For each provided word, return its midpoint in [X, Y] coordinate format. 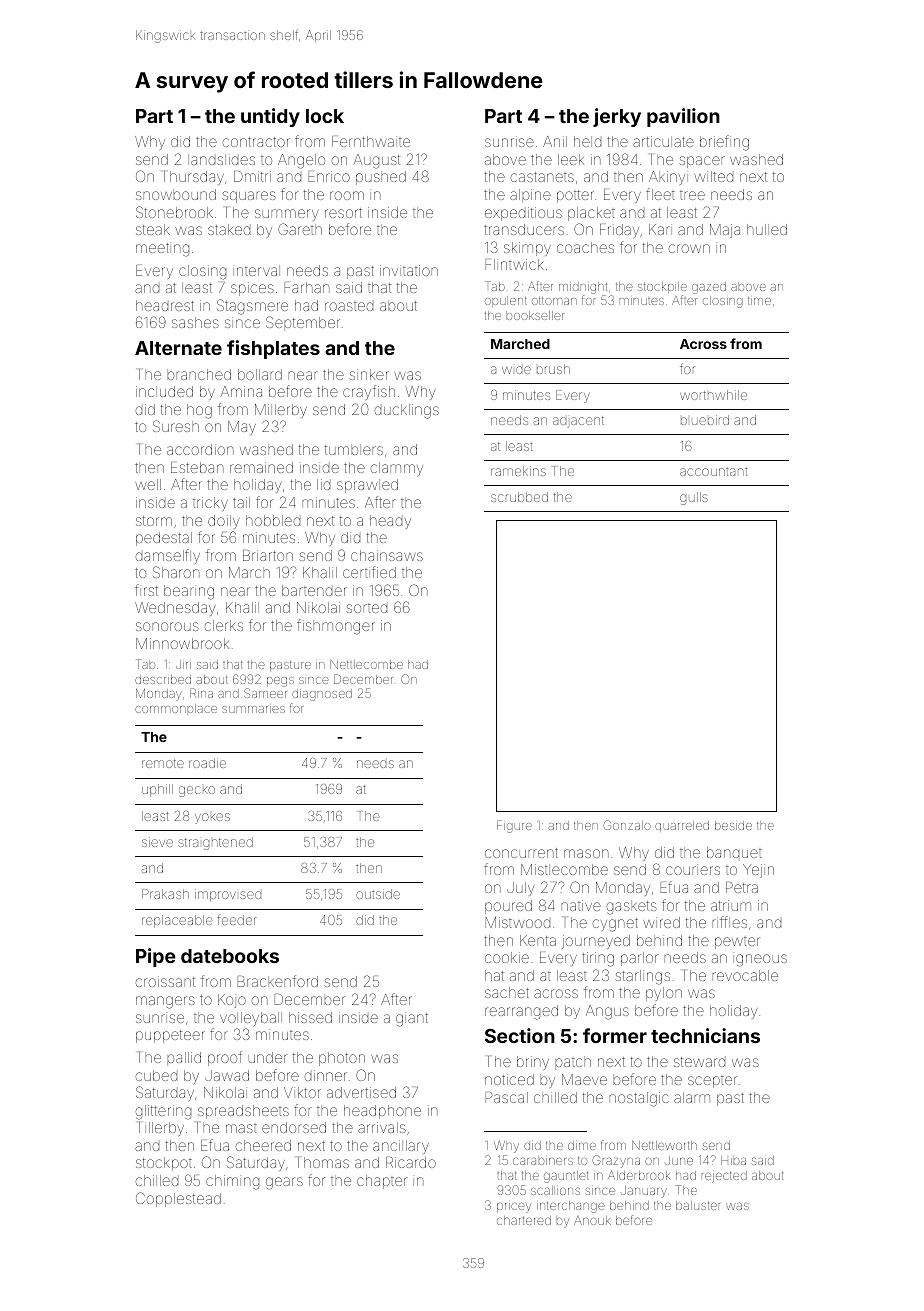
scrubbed [519, 497]
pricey [514, 1208]
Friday [619, 231]
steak [153, 229]
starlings [642, 977]
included [164, 391]
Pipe [156, 957]
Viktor [302, 1092]
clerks [223, 625]
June [679, 1160]
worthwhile [713, 395]
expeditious [523, 214]
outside [378, 894]
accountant [714, 472]
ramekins [518, 471]
